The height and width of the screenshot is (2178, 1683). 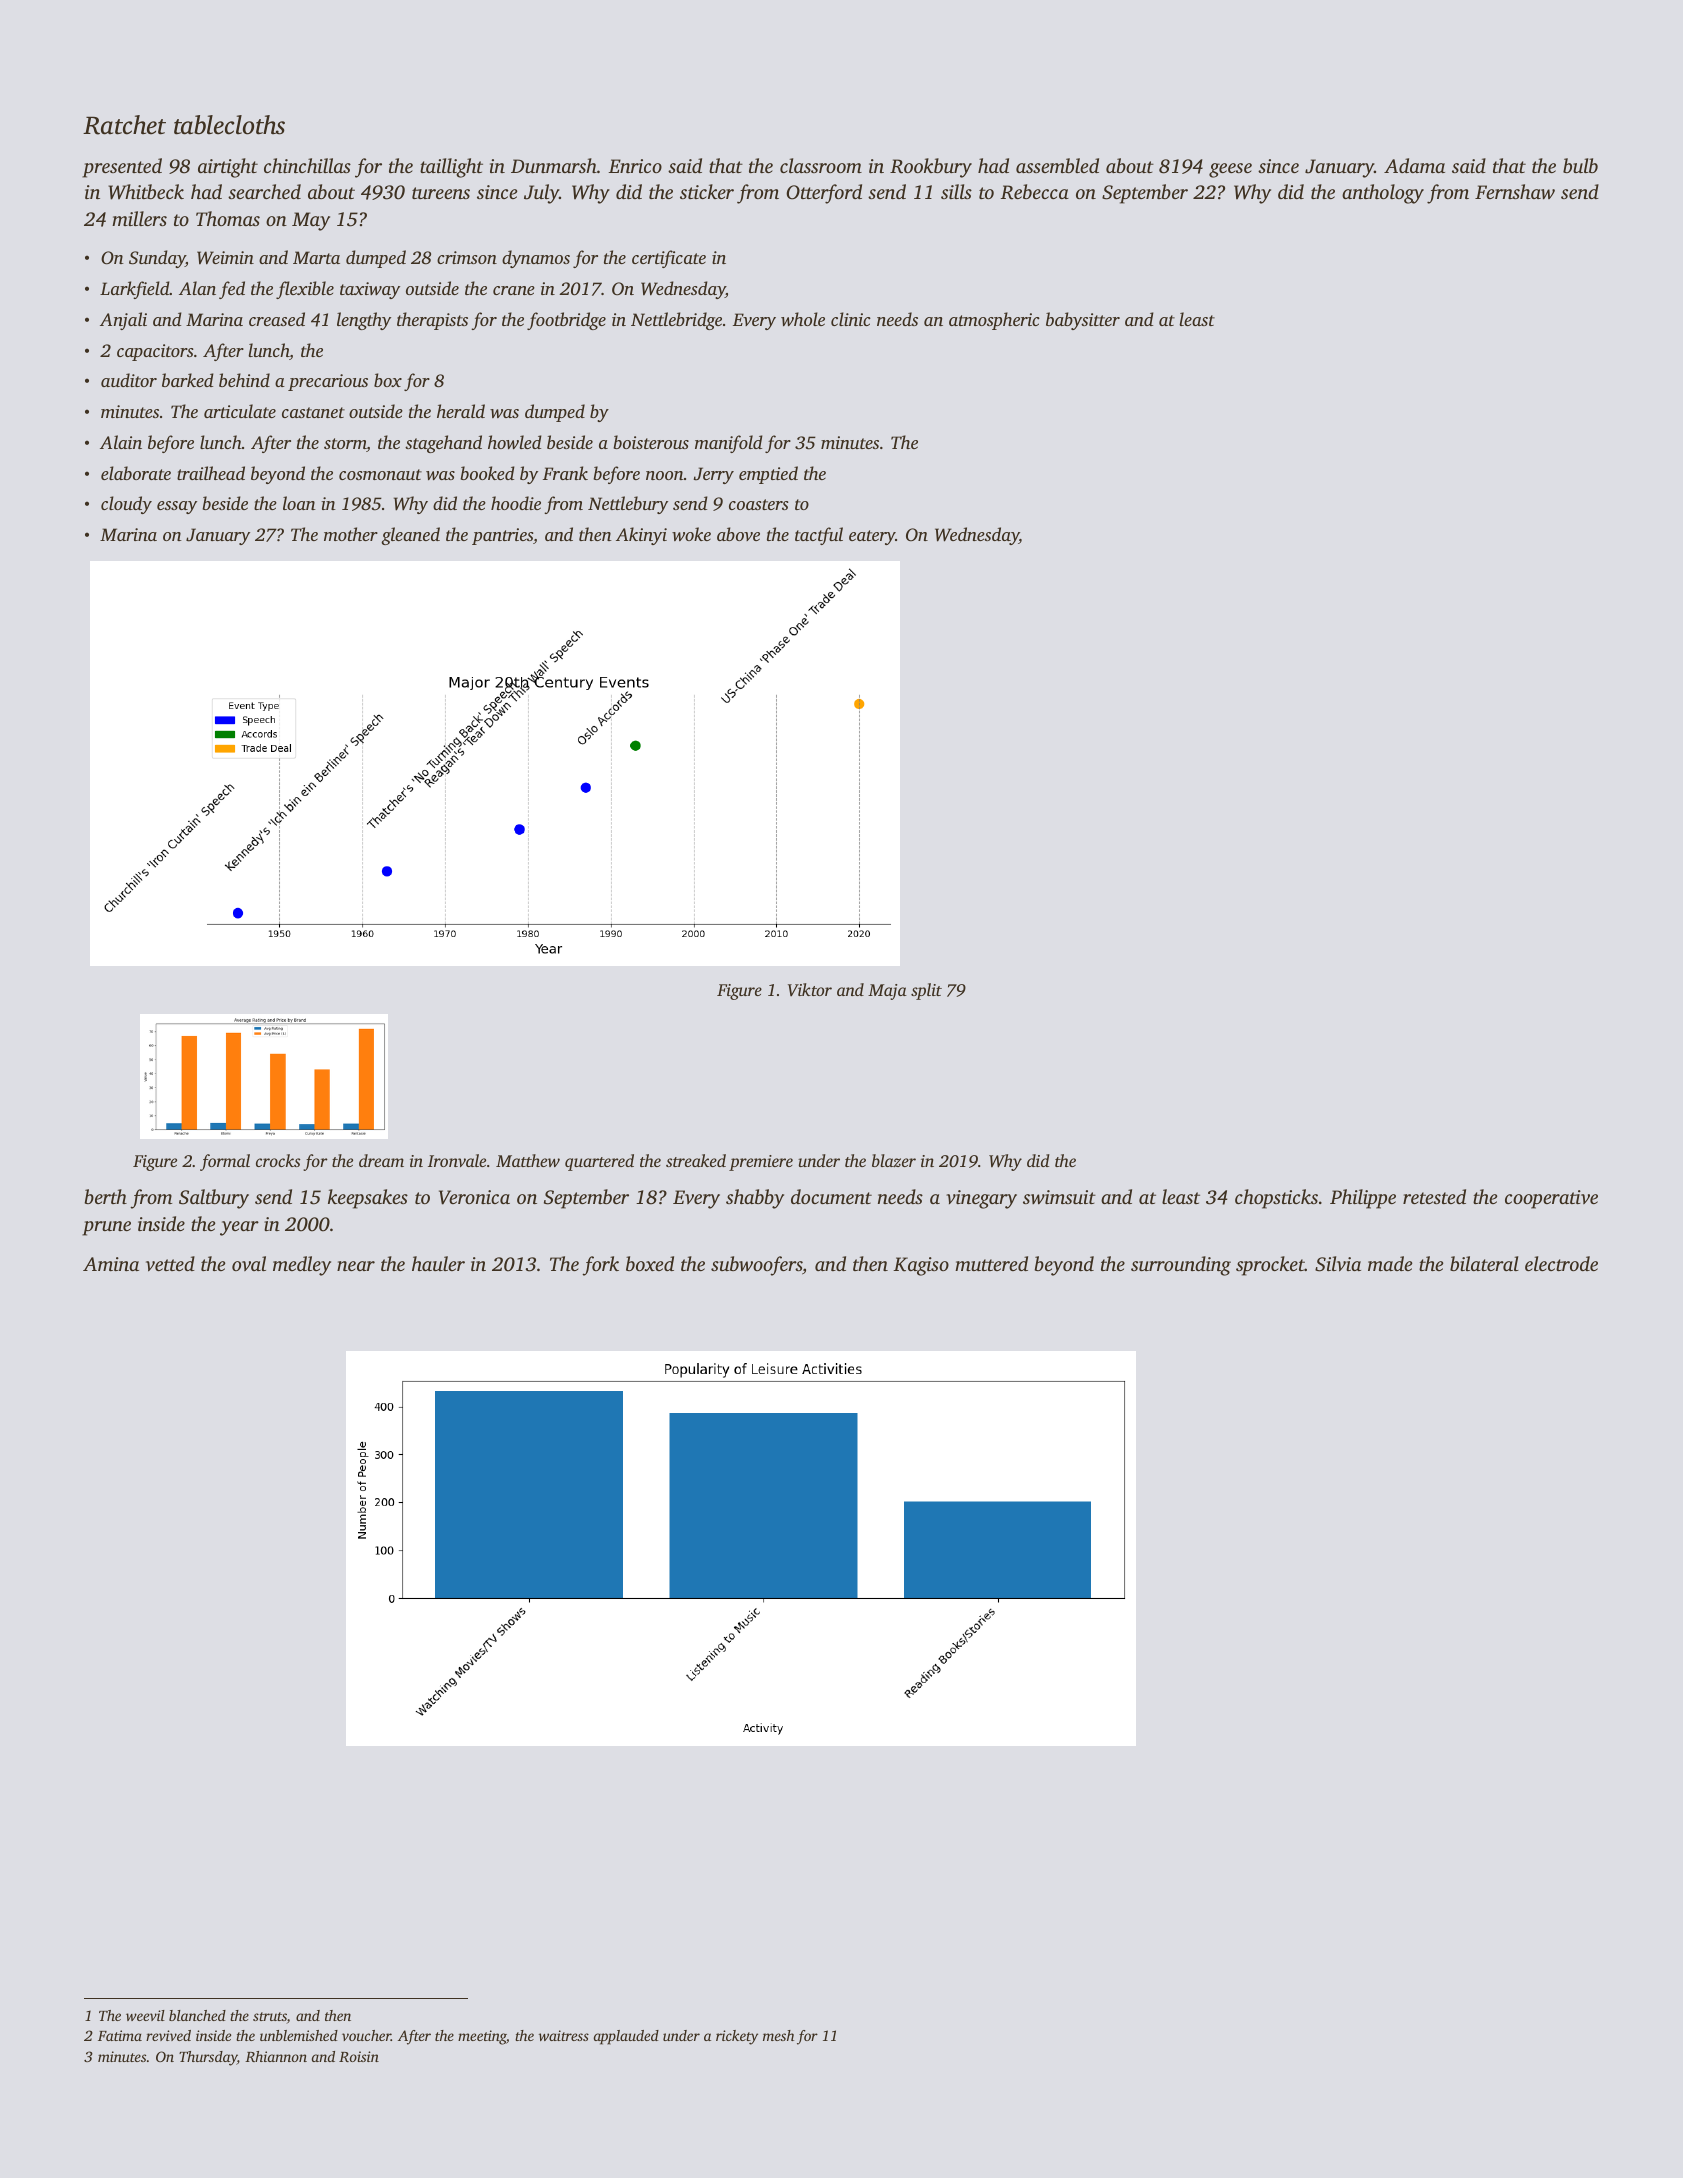 What do you see at coordinates (872, 537) in the screenshot?
I see `eatery` at bounding box center [872, 537].
